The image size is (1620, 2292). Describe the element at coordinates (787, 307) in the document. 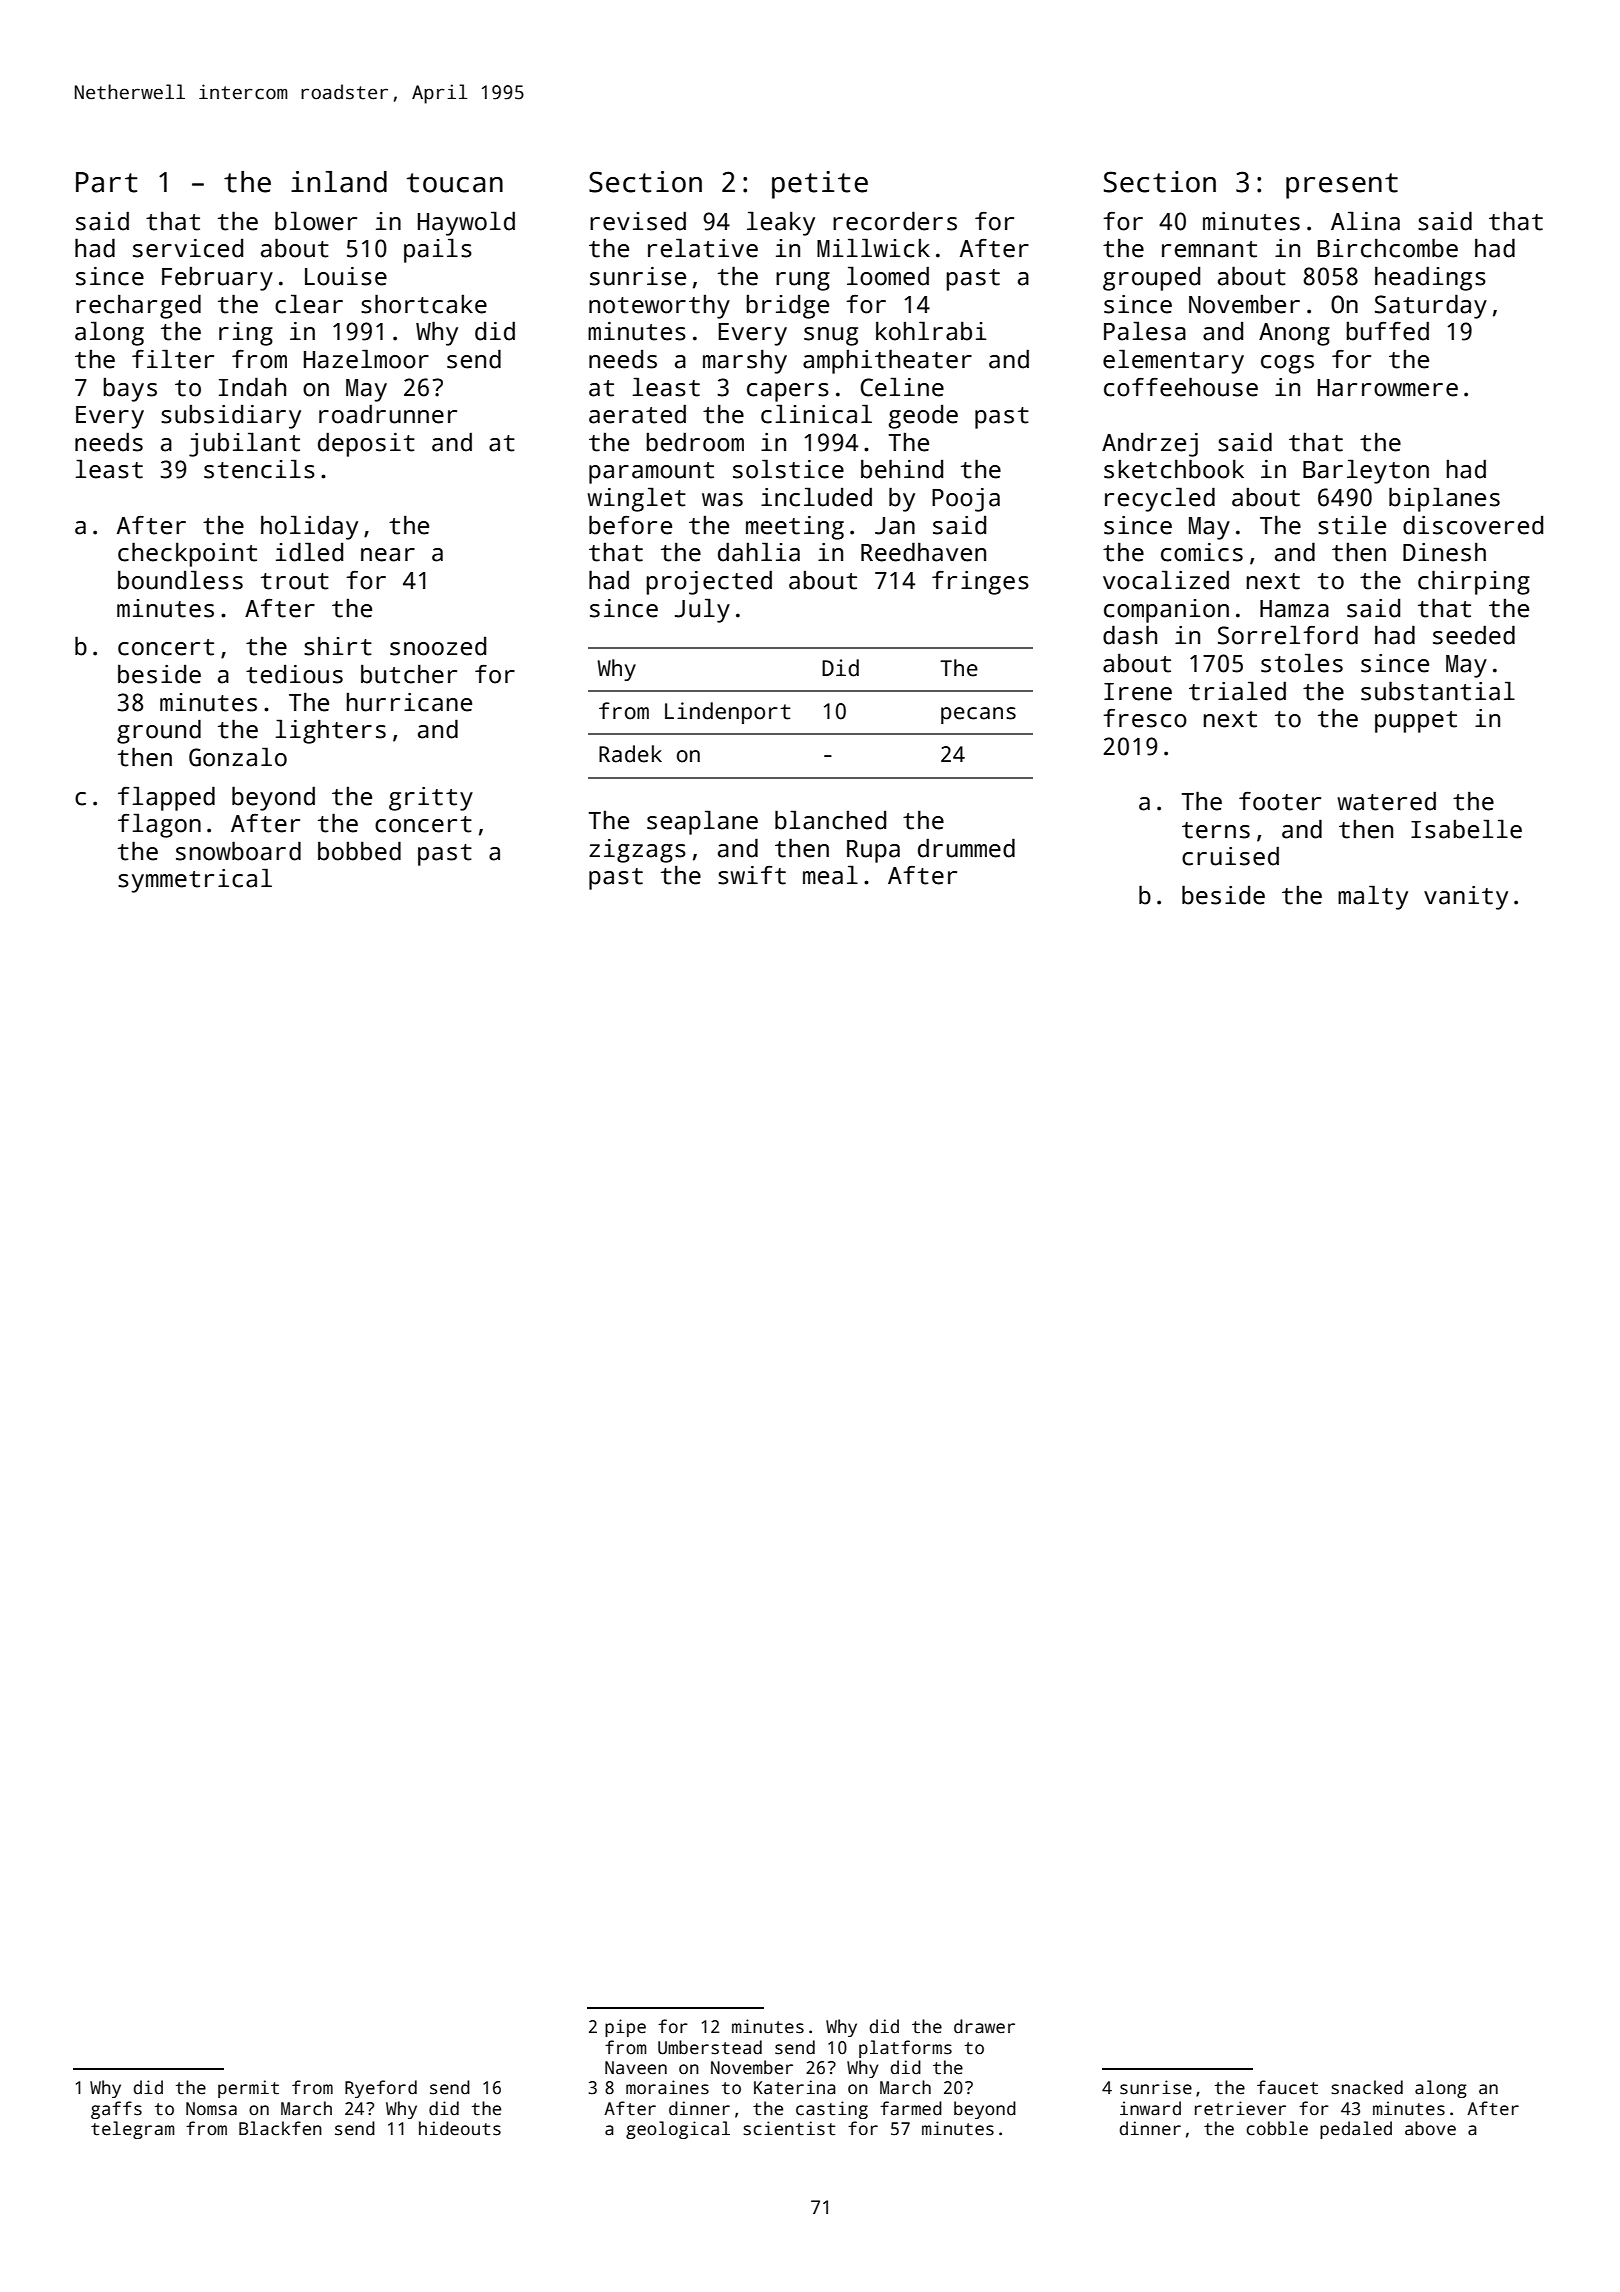

I see `bridge` at that location.
